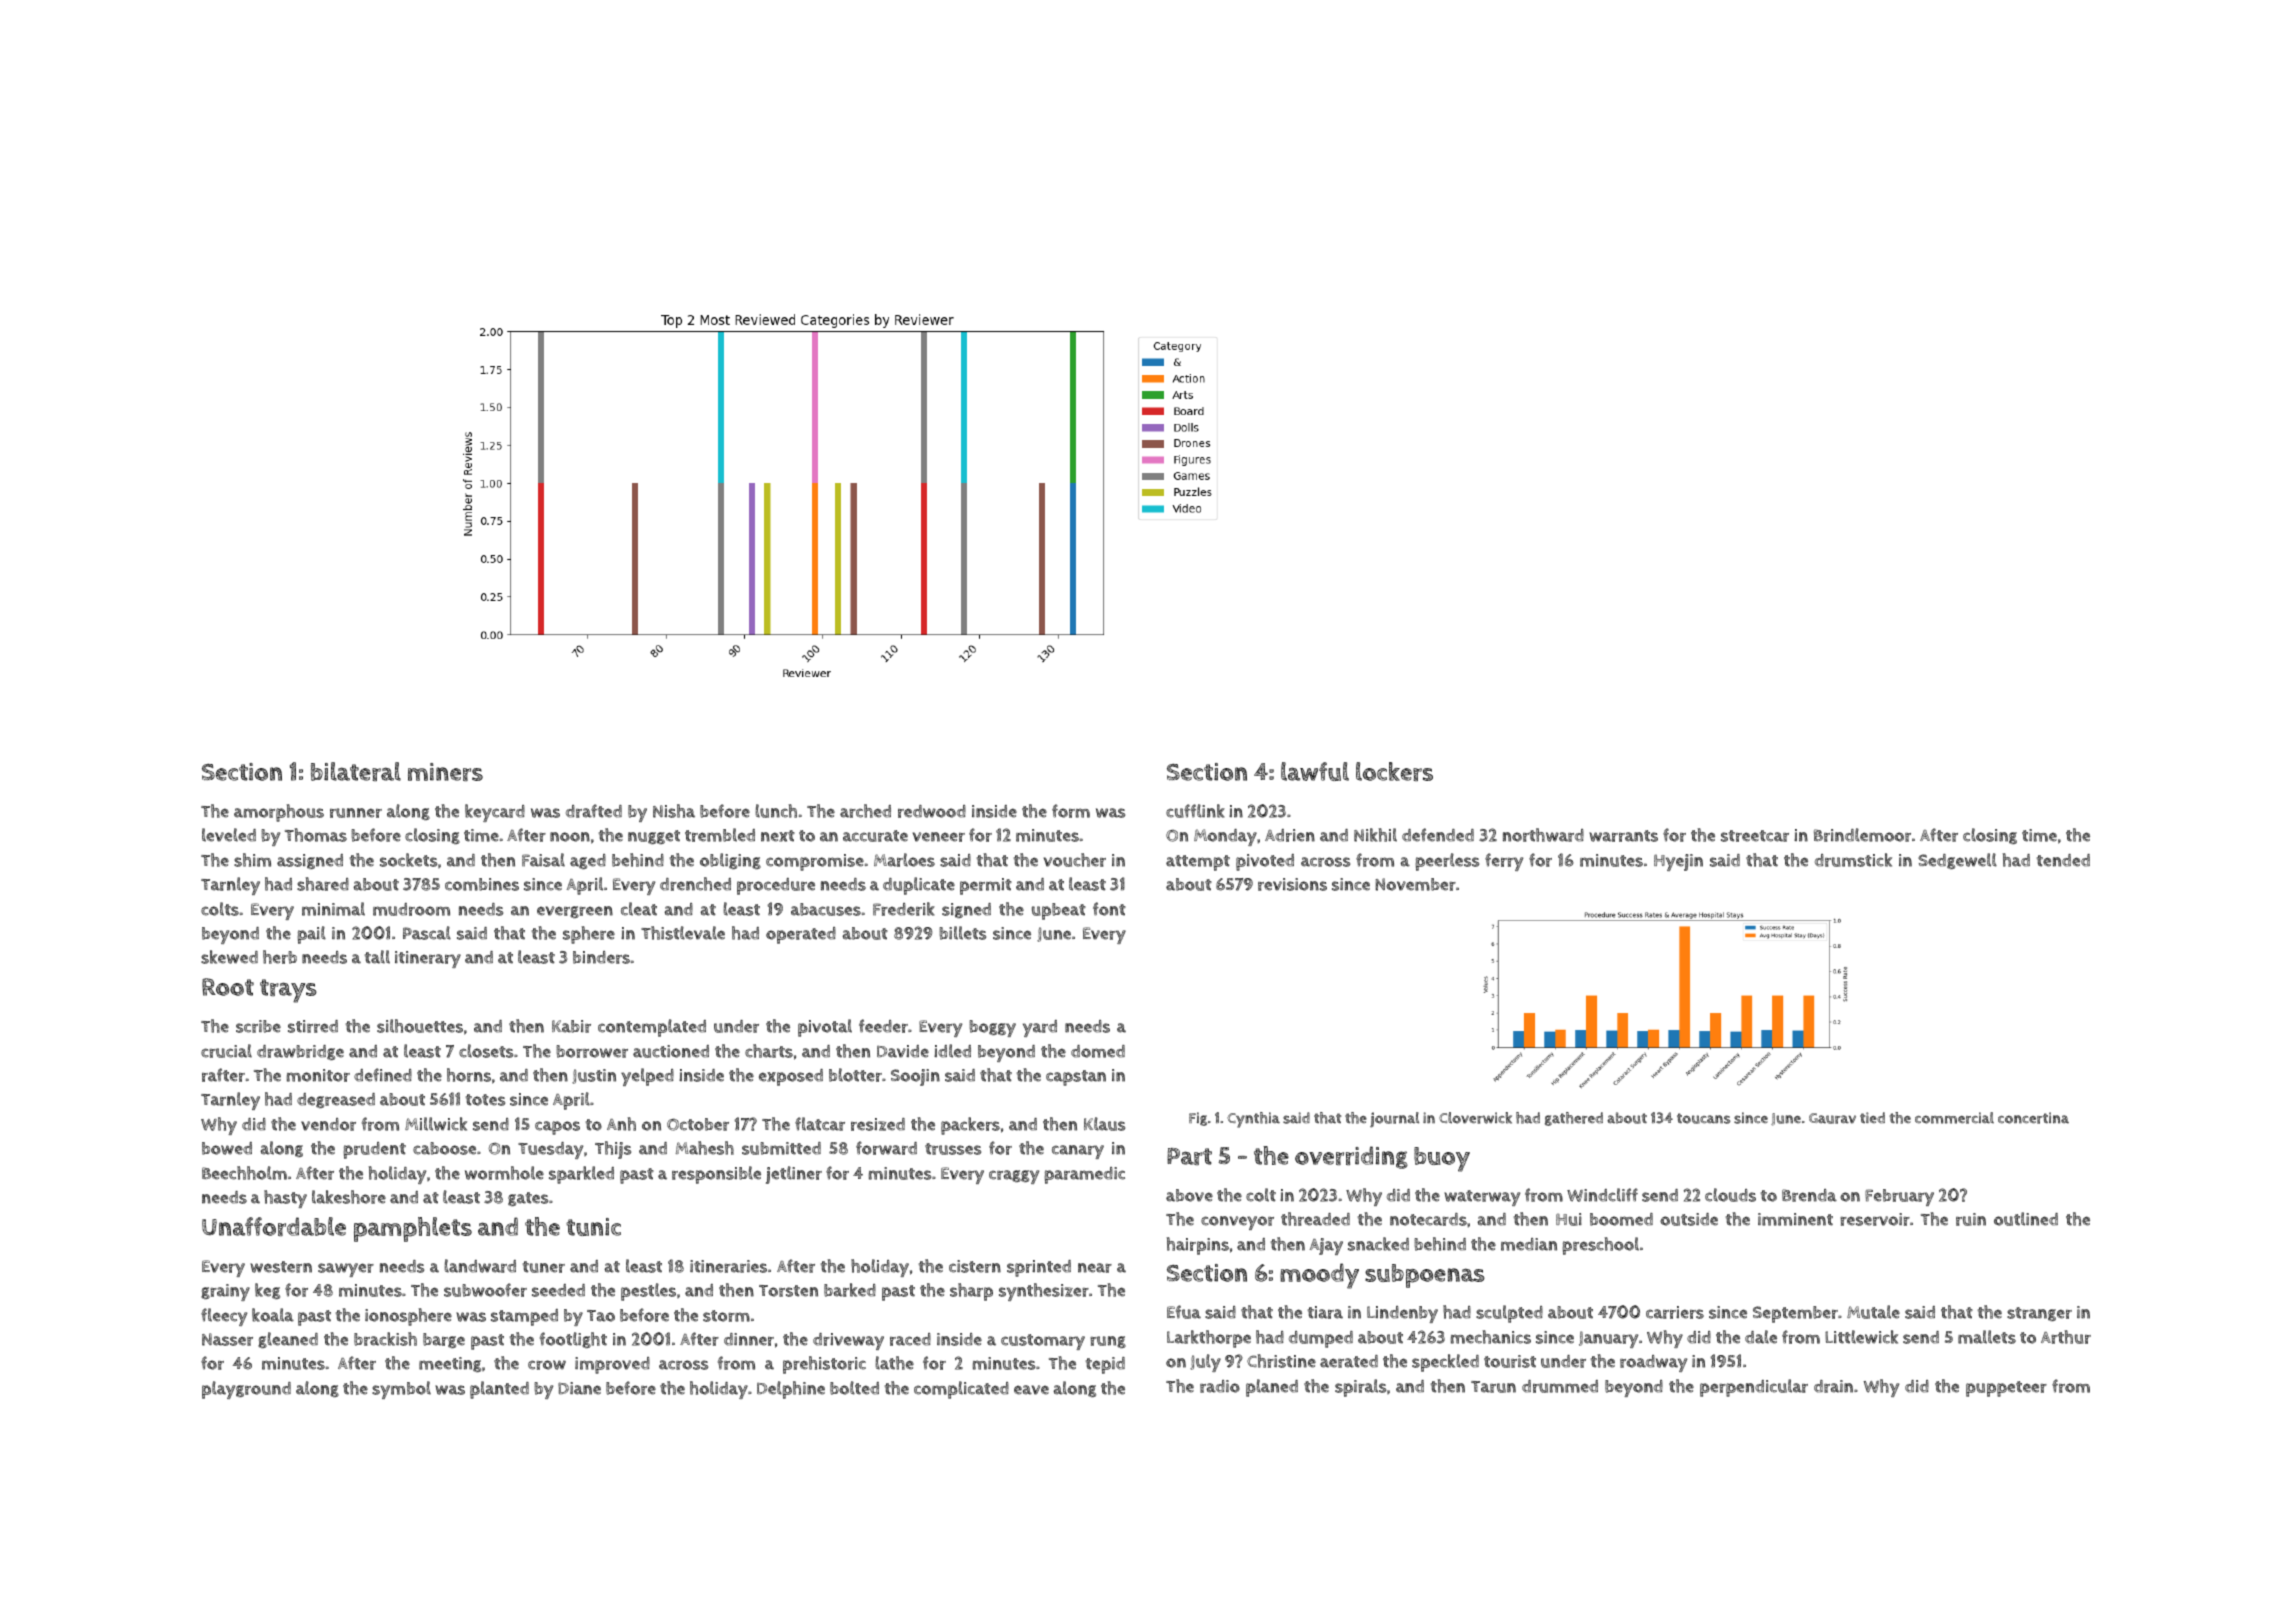 Image resolution: width=2292 pixels, height=1620 pixels. What do you see at coordinates (1109, 909) in the screenshot?
I see `font` at bounding box center [1109, 909].
